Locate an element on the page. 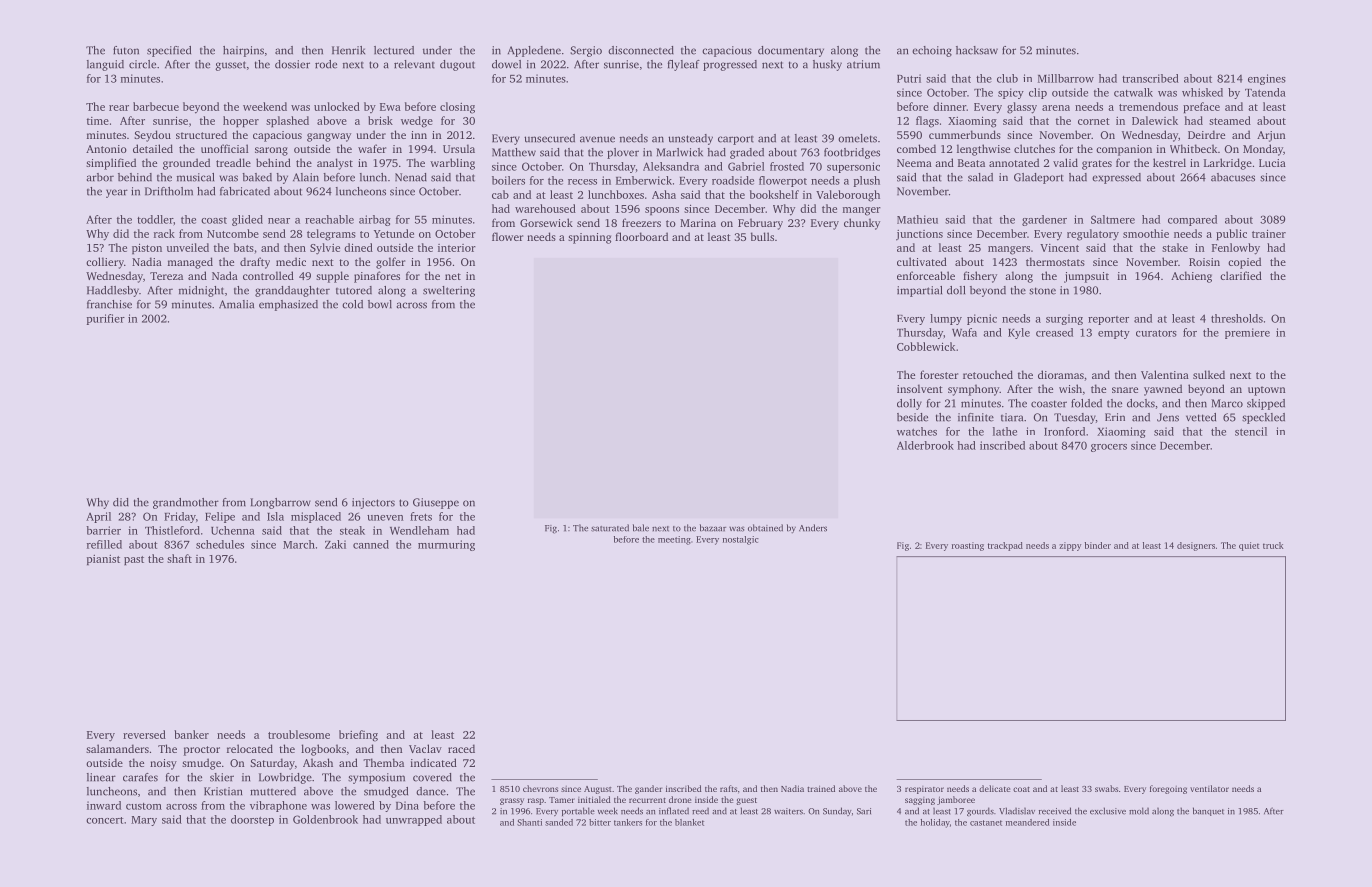 This image has height=887, width=1372. hacksaw is located at coordinates (977, 50).
